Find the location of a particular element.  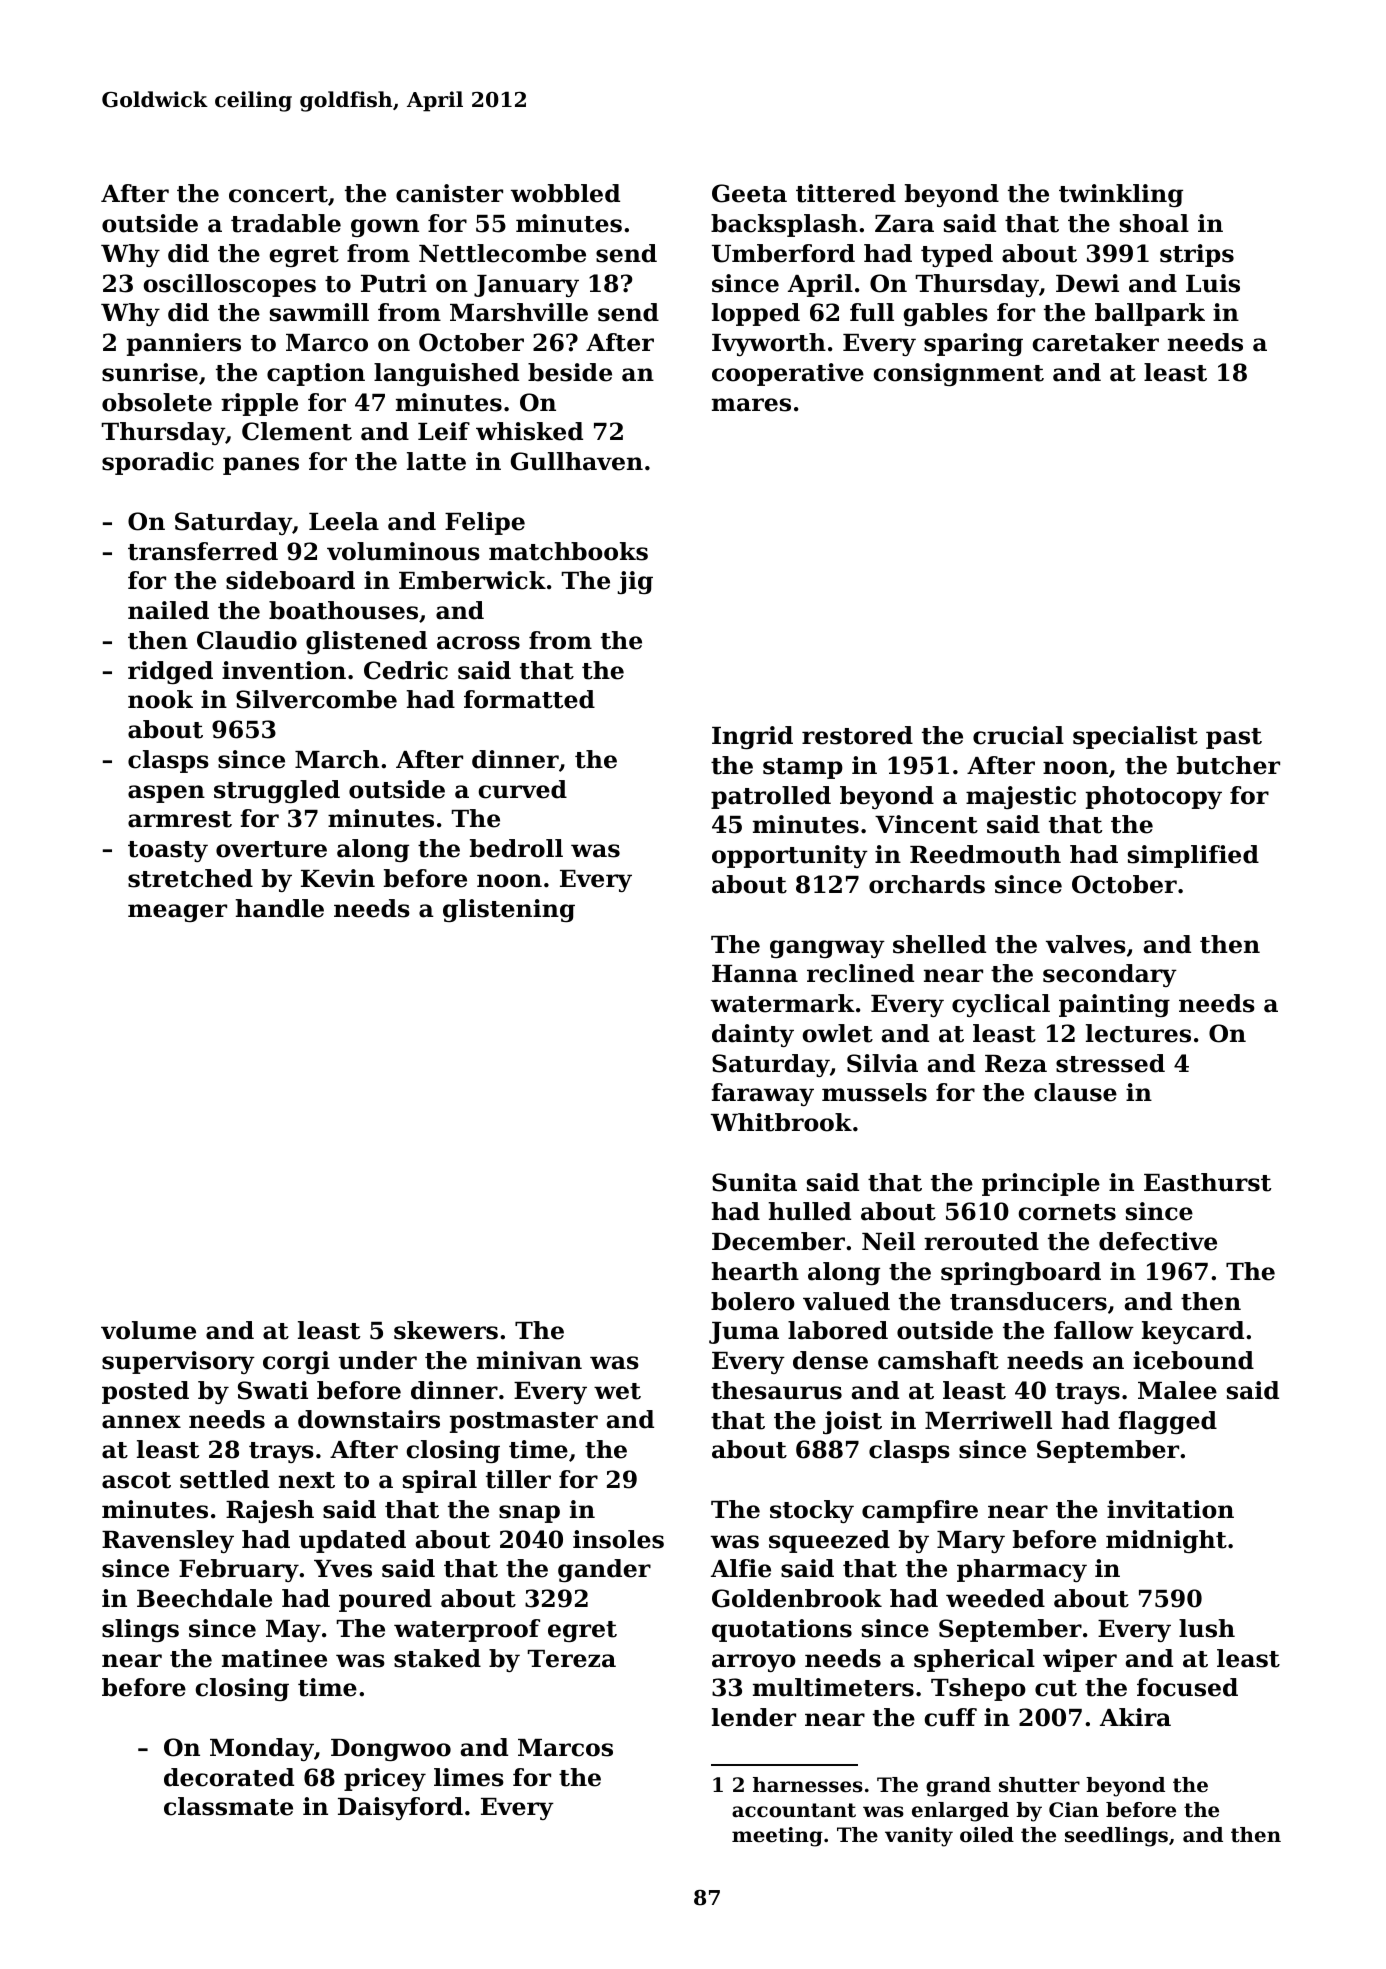

slings is located at coordinates (140, 1630).
